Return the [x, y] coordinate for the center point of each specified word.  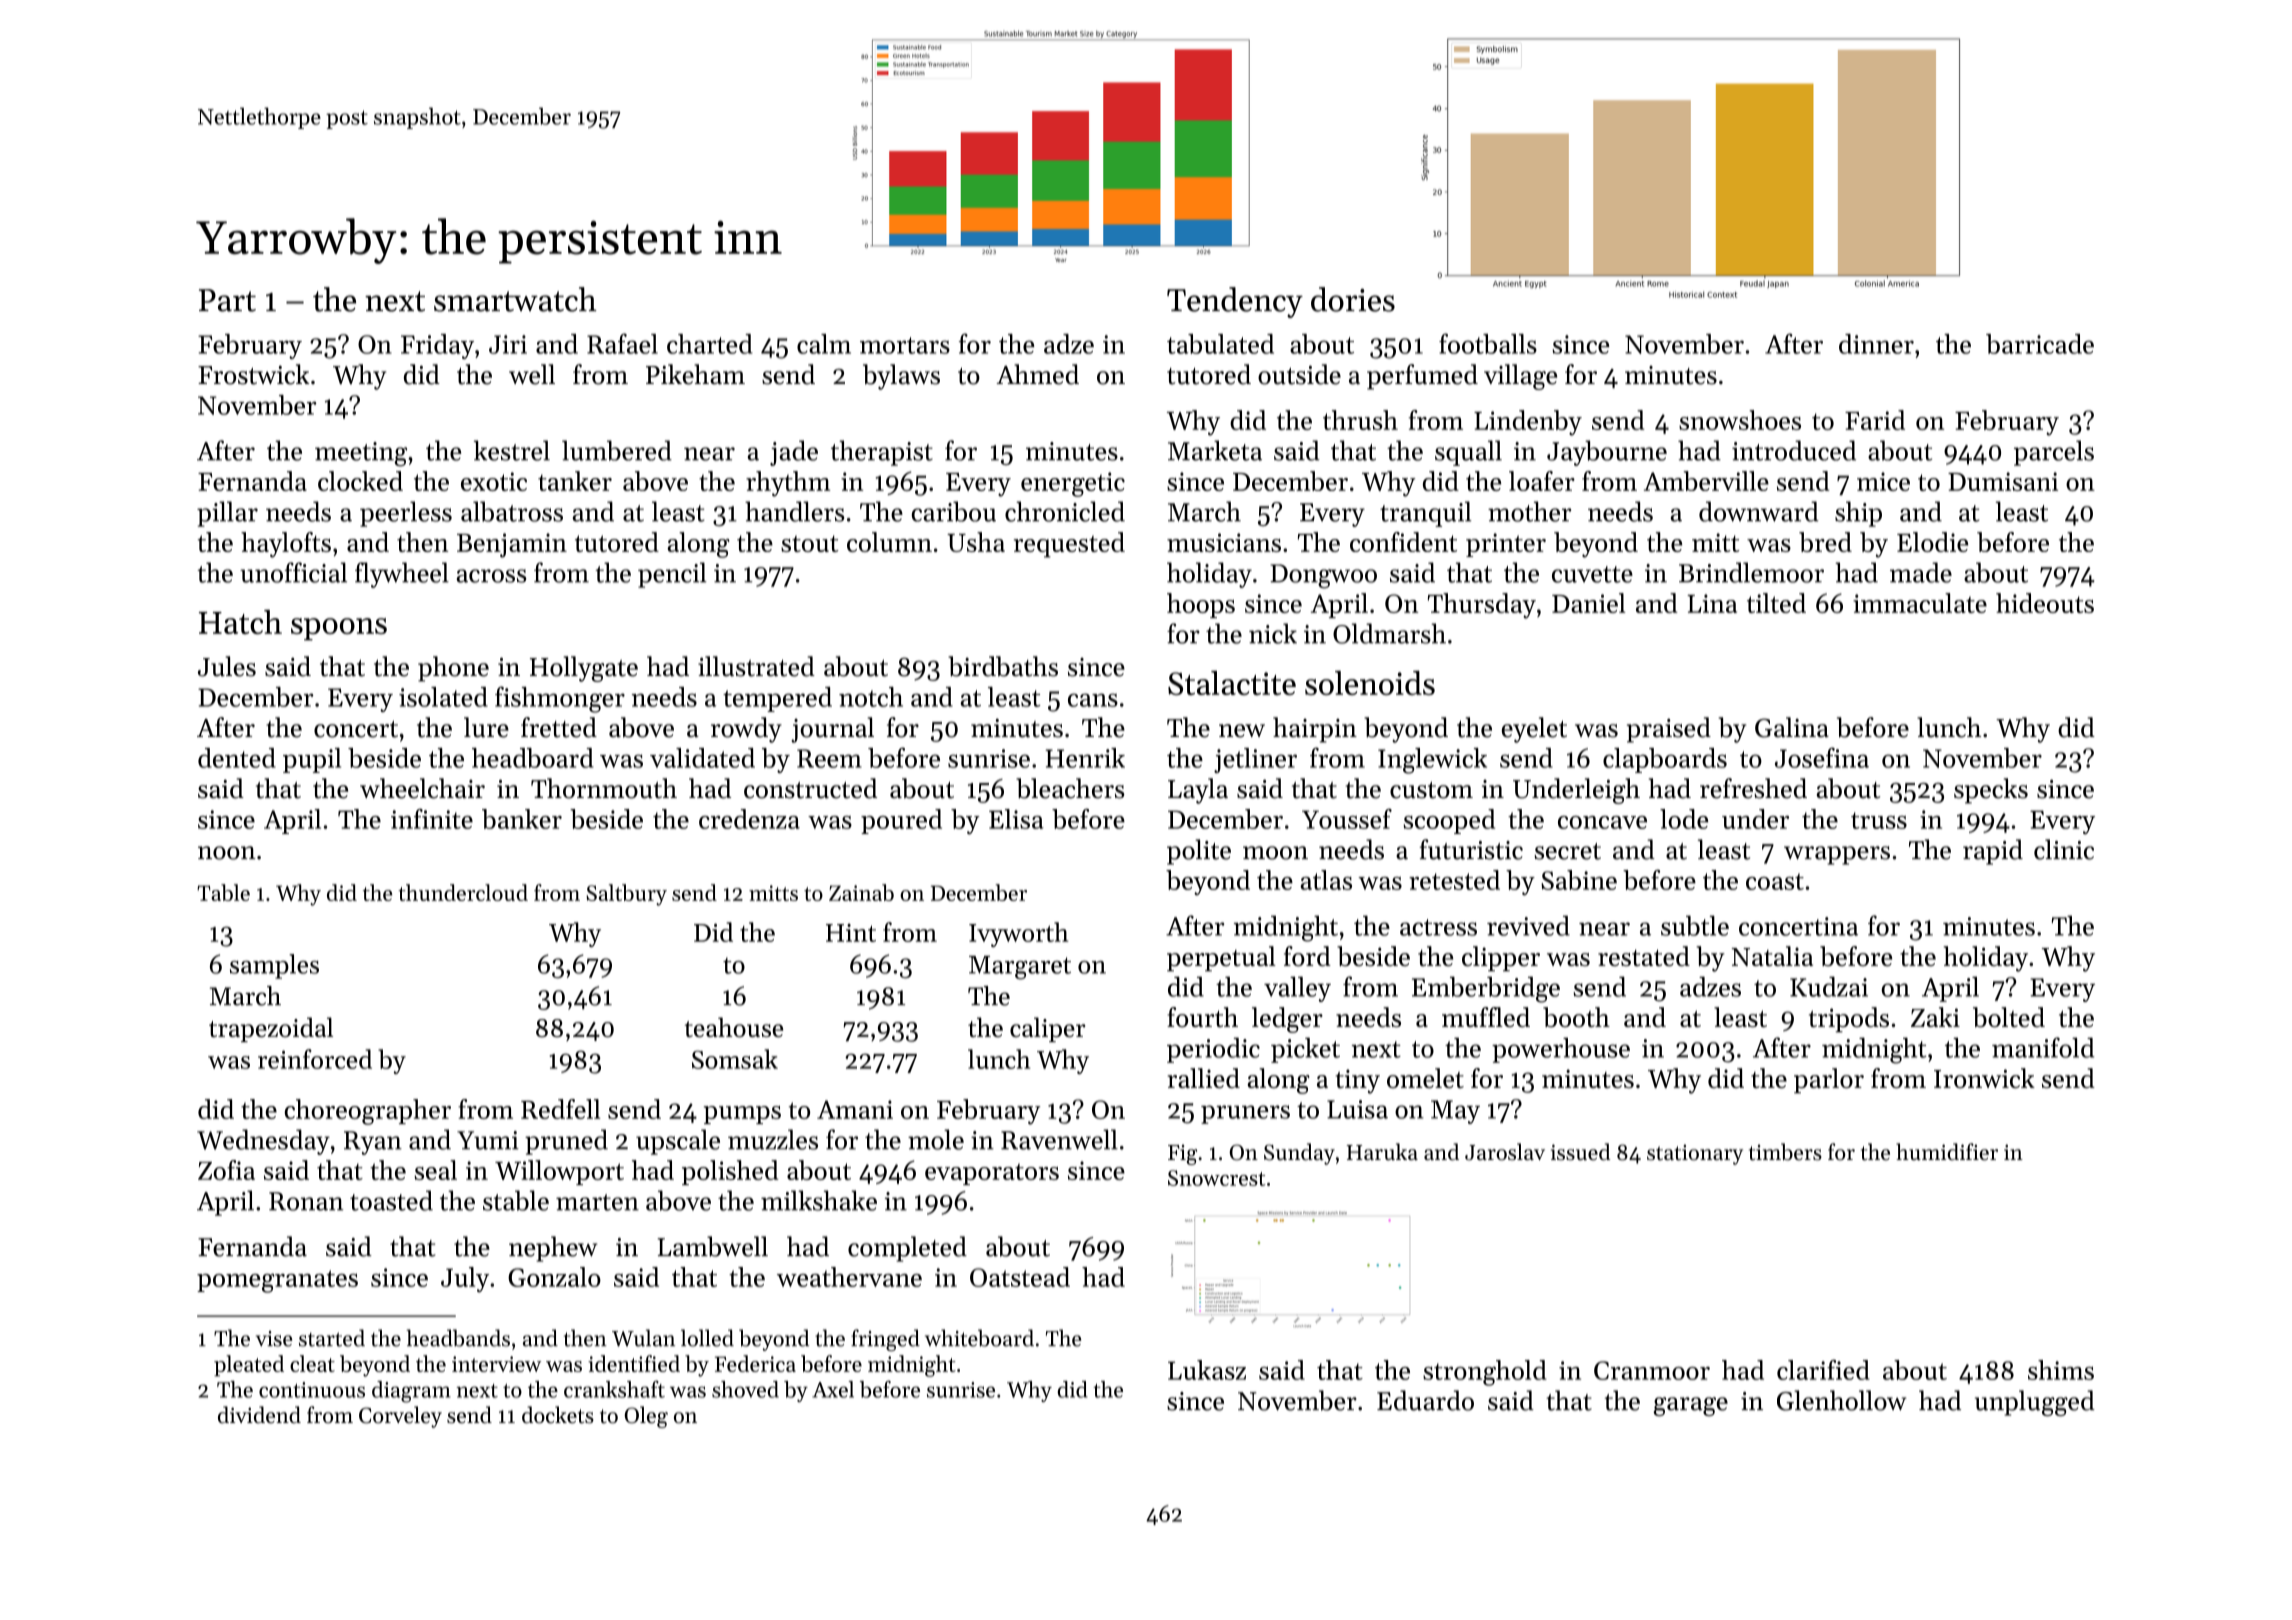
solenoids [1370, 683]
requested [1069, 545]
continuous [312, 1390]
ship [1858, 514]
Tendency [1235, 302]
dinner [1876, 344]
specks [1991, 791]
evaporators [992, 1174]
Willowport [559, 1172]
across [492, 576]
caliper [1047, 1029]
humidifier [1947, 1152]
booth [1576, 1017]
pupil [312, 760]
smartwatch [515, 299]
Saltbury [626, 895]
